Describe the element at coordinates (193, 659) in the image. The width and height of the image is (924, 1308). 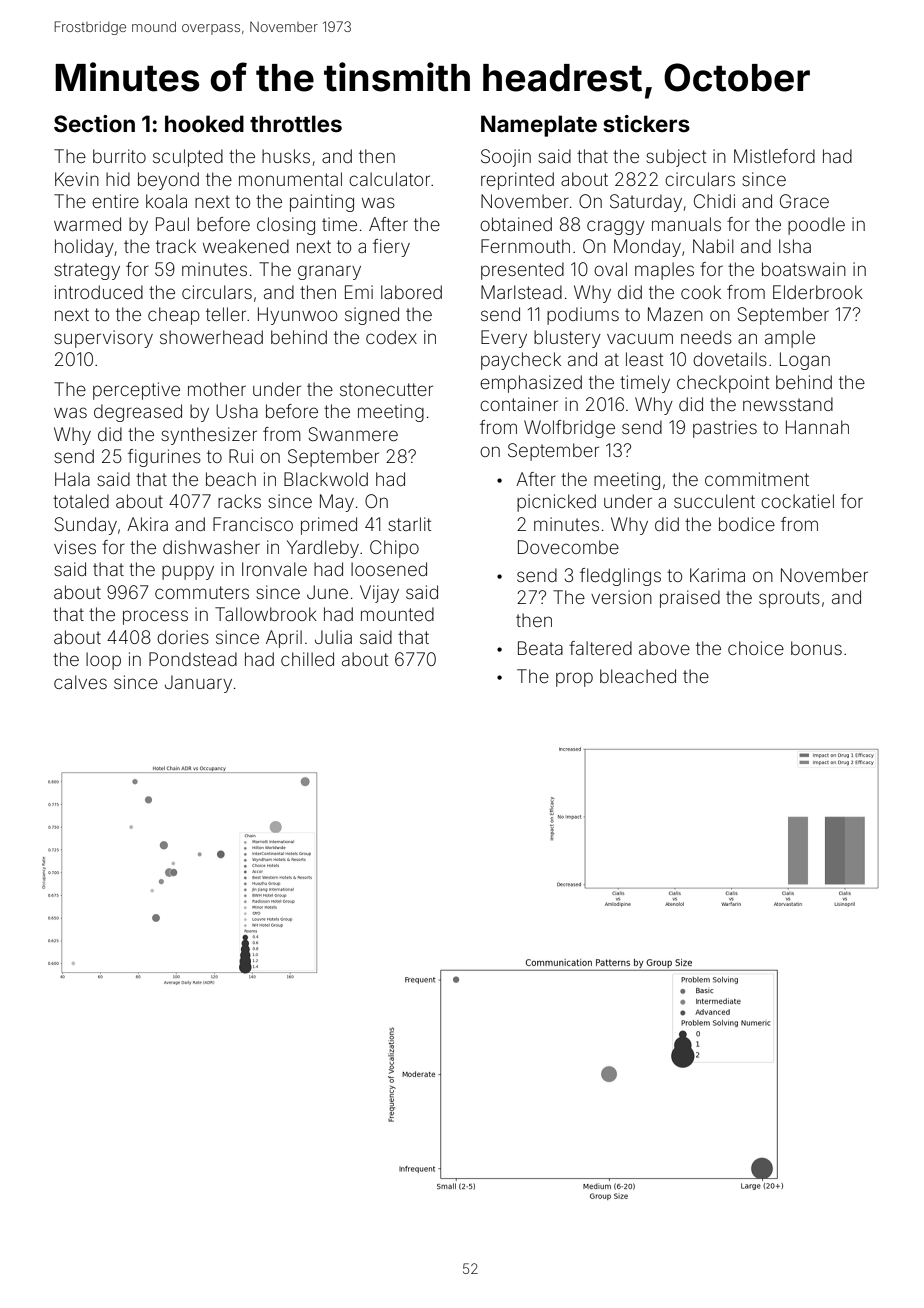
I see `Pondstead` at that location.
